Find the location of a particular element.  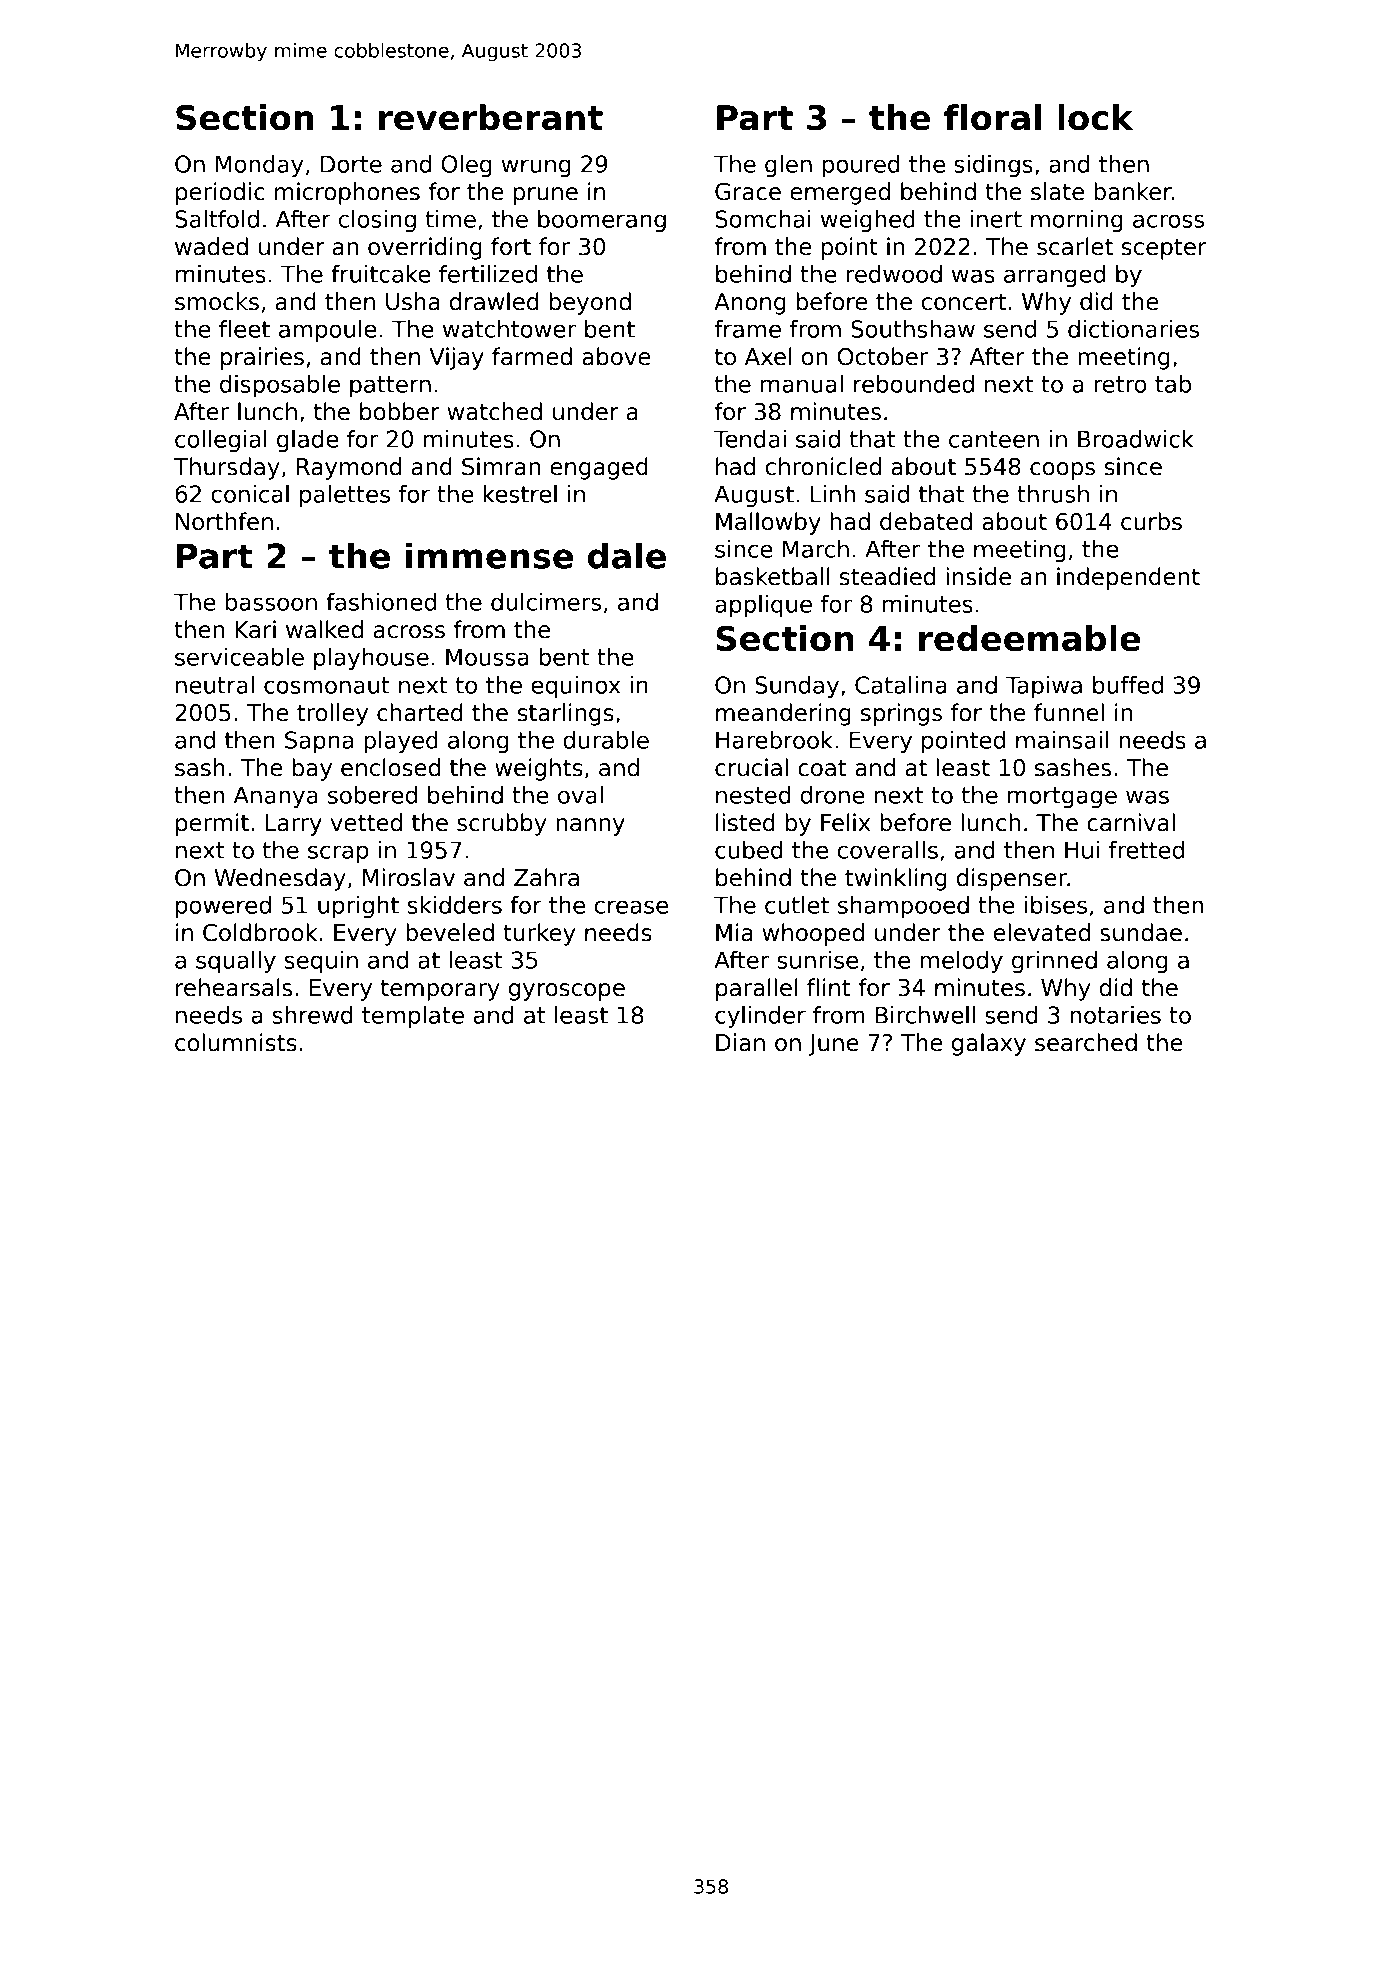

squally is located at coordinates (236, 962).
